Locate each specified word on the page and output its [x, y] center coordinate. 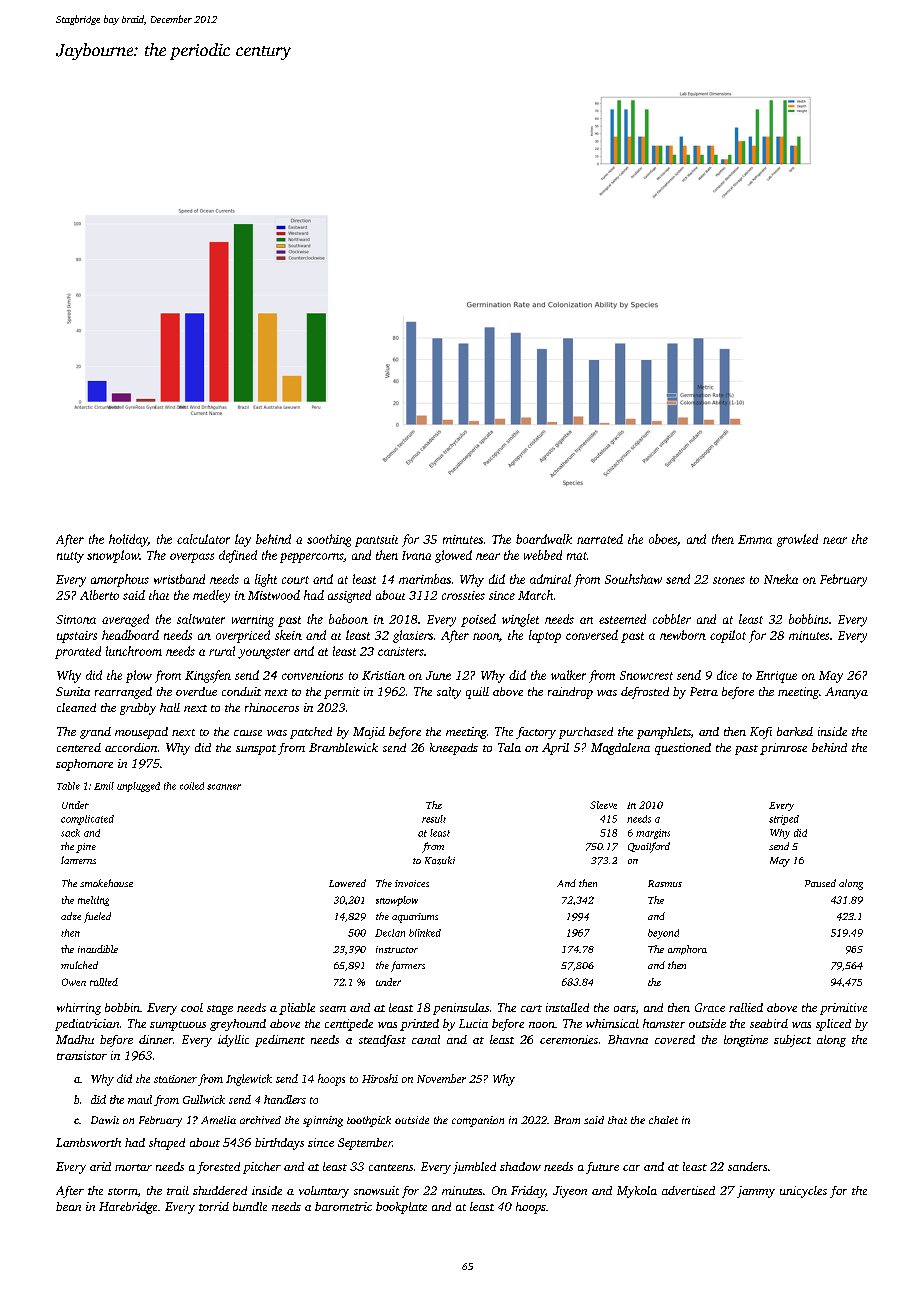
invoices [412, 883]
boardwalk [544, 539]
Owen [74, 982]
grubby [138, 709]
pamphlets [664, 733]
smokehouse [106, 883]
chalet [663, 1120]
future [602, 1168]
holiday [128, 540]
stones [729, 580]
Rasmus [665, 883]
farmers [408, 966]
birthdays [279, 1144]
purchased [586, 733]
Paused [820, 883]
